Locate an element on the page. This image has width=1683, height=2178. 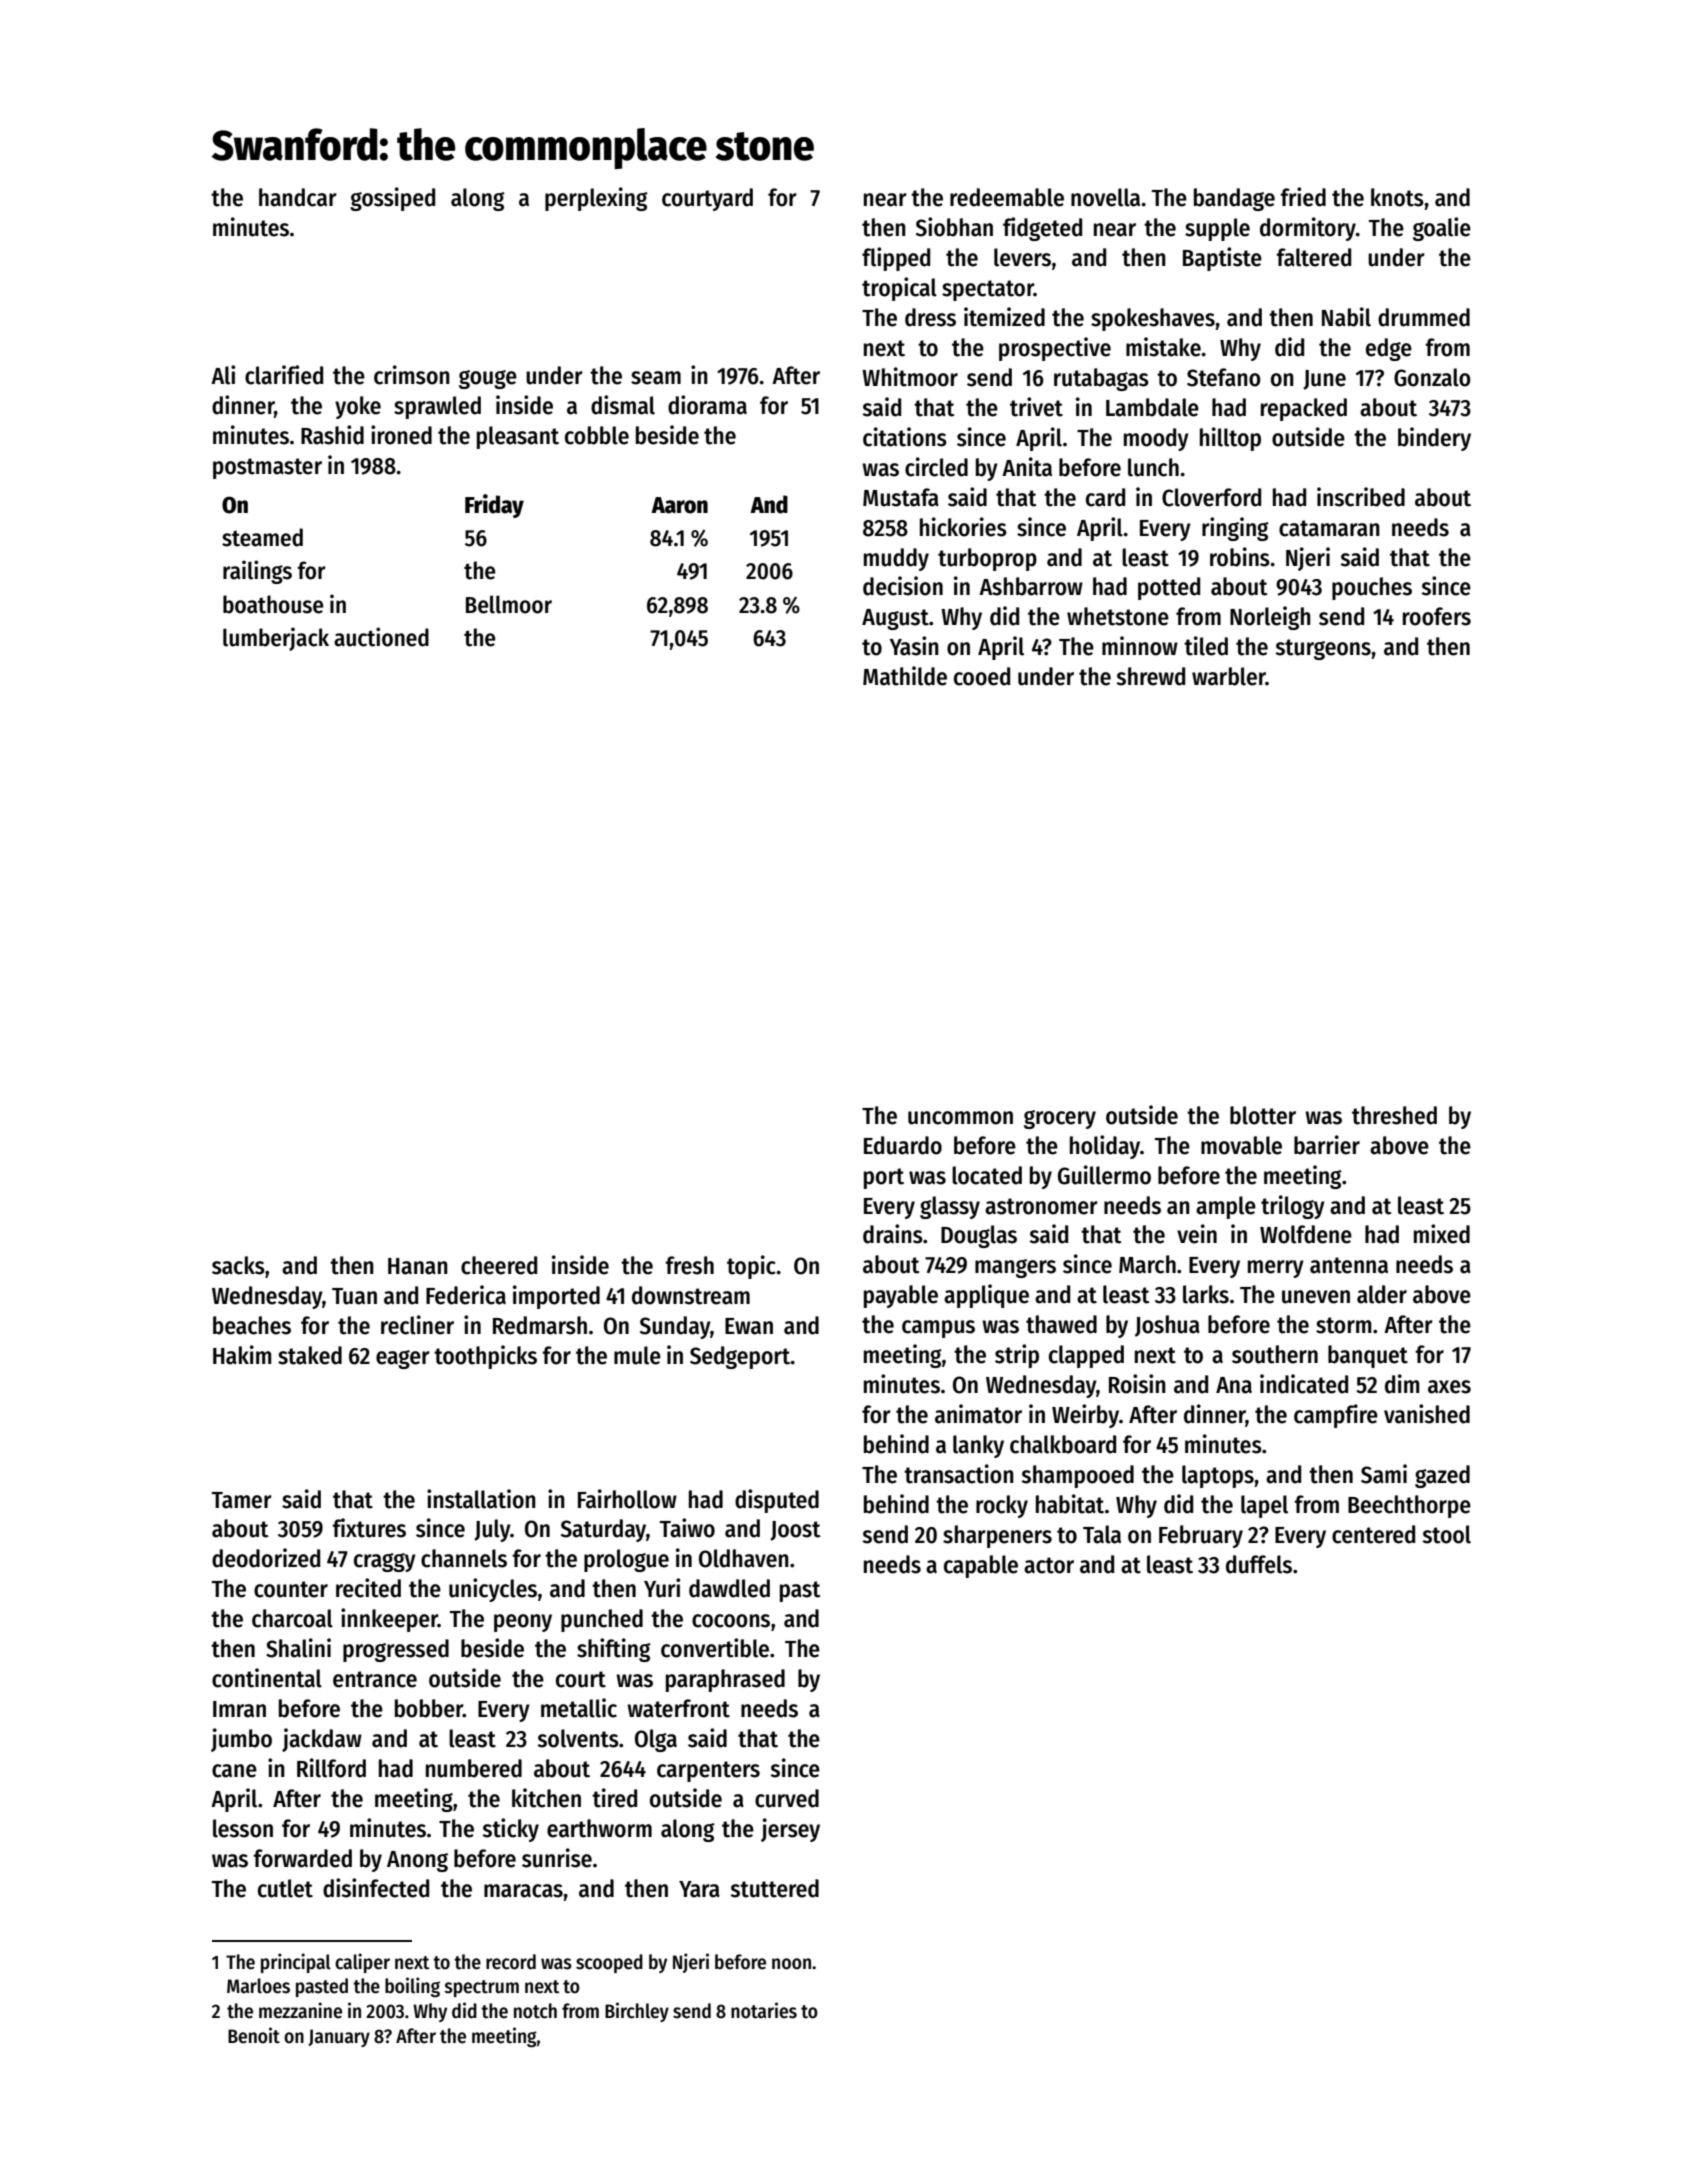
unicycles is located at coordinates (493, 1590).
